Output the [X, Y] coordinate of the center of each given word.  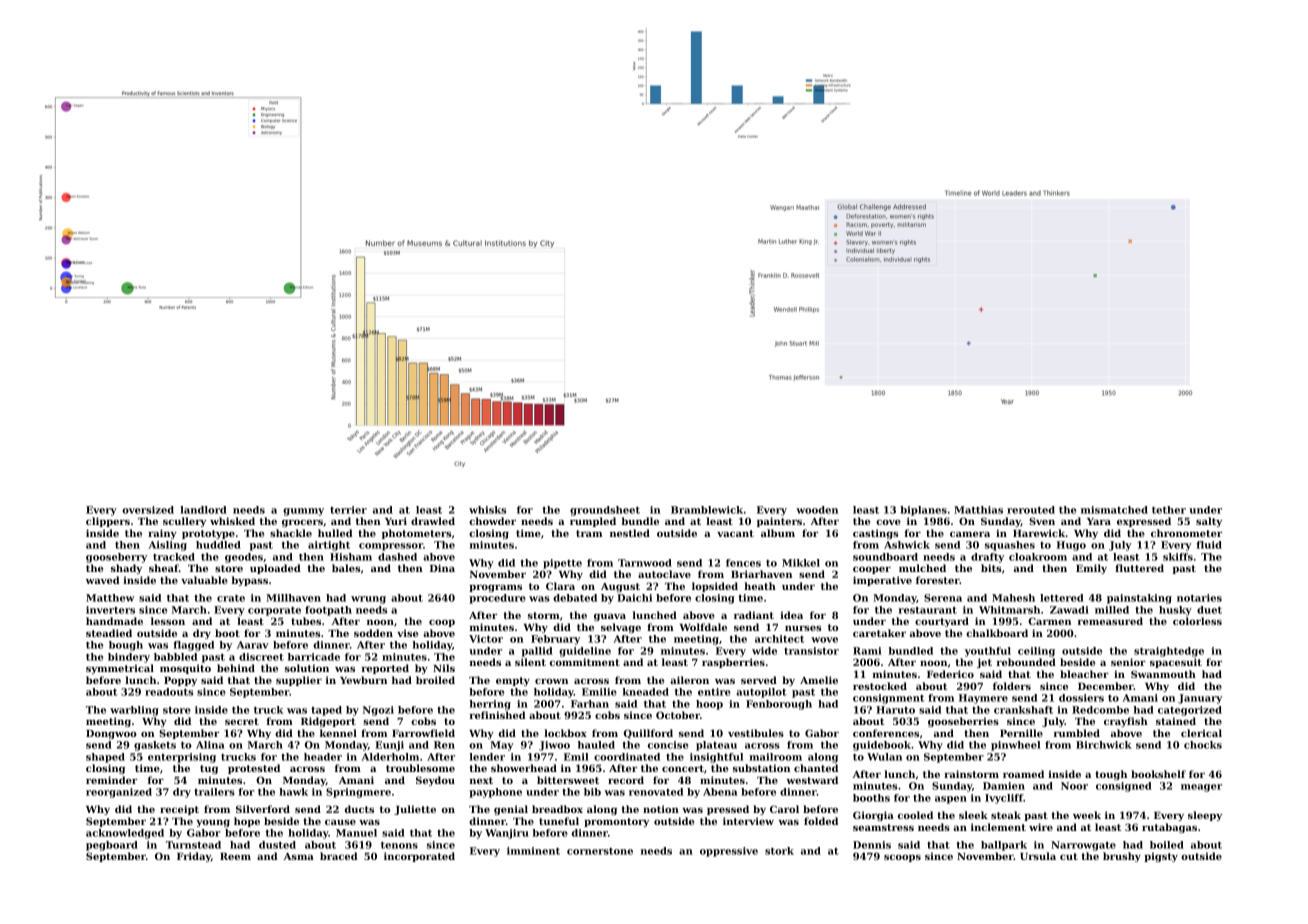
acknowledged [125, 834]
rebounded [1026, 662]
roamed [1023, 774]
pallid [537, 652]
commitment [585, 662]
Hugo [1071, 546]
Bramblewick [707, 510]
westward [812, 780]
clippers [108, 522]
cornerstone [600, 851]
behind [236, 668]
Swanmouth [1163, 674]
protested [254, 769]
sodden [373, 633]
